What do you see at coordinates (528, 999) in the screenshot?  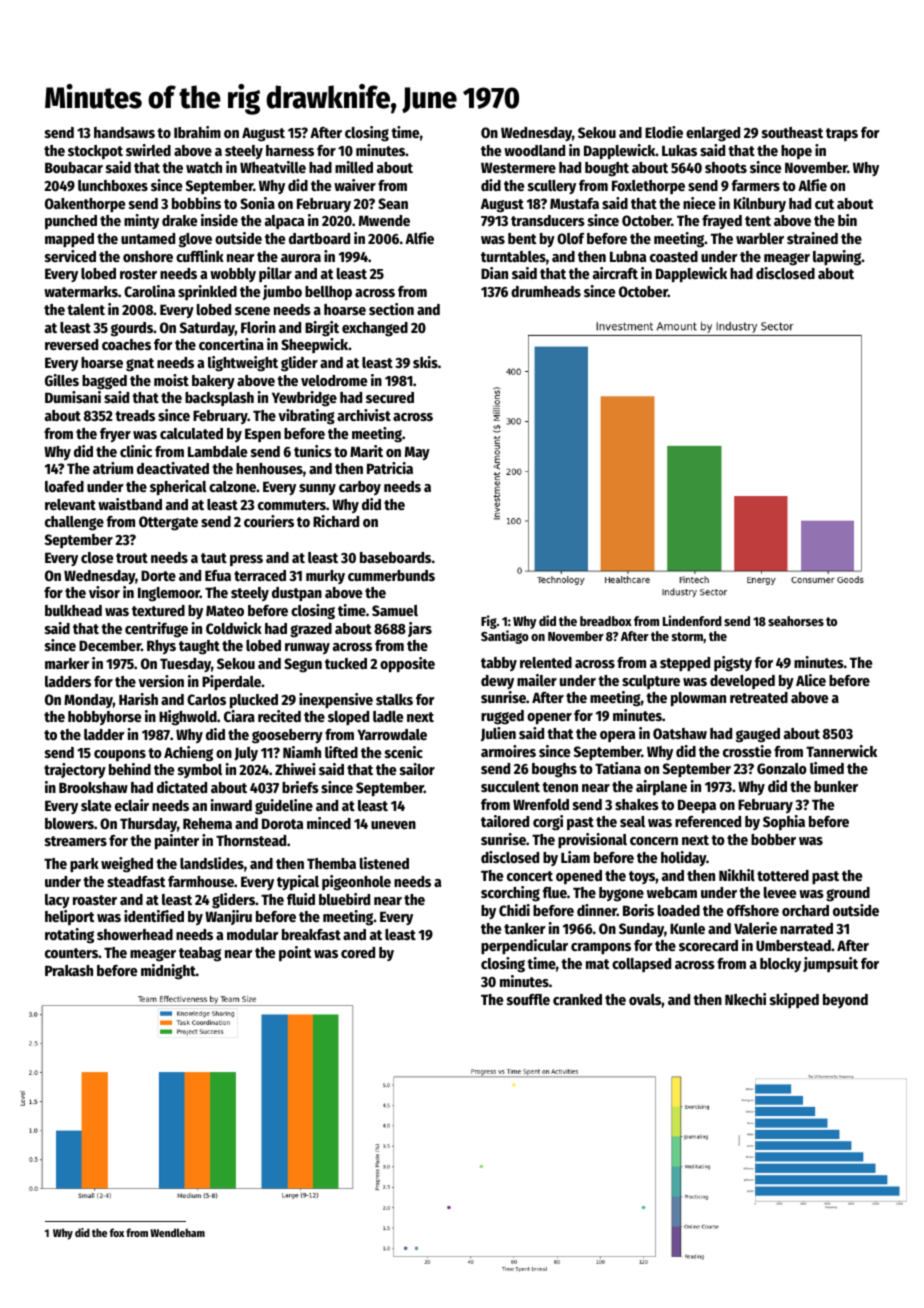 I see `souffle` at bounding box center [528, 999].
